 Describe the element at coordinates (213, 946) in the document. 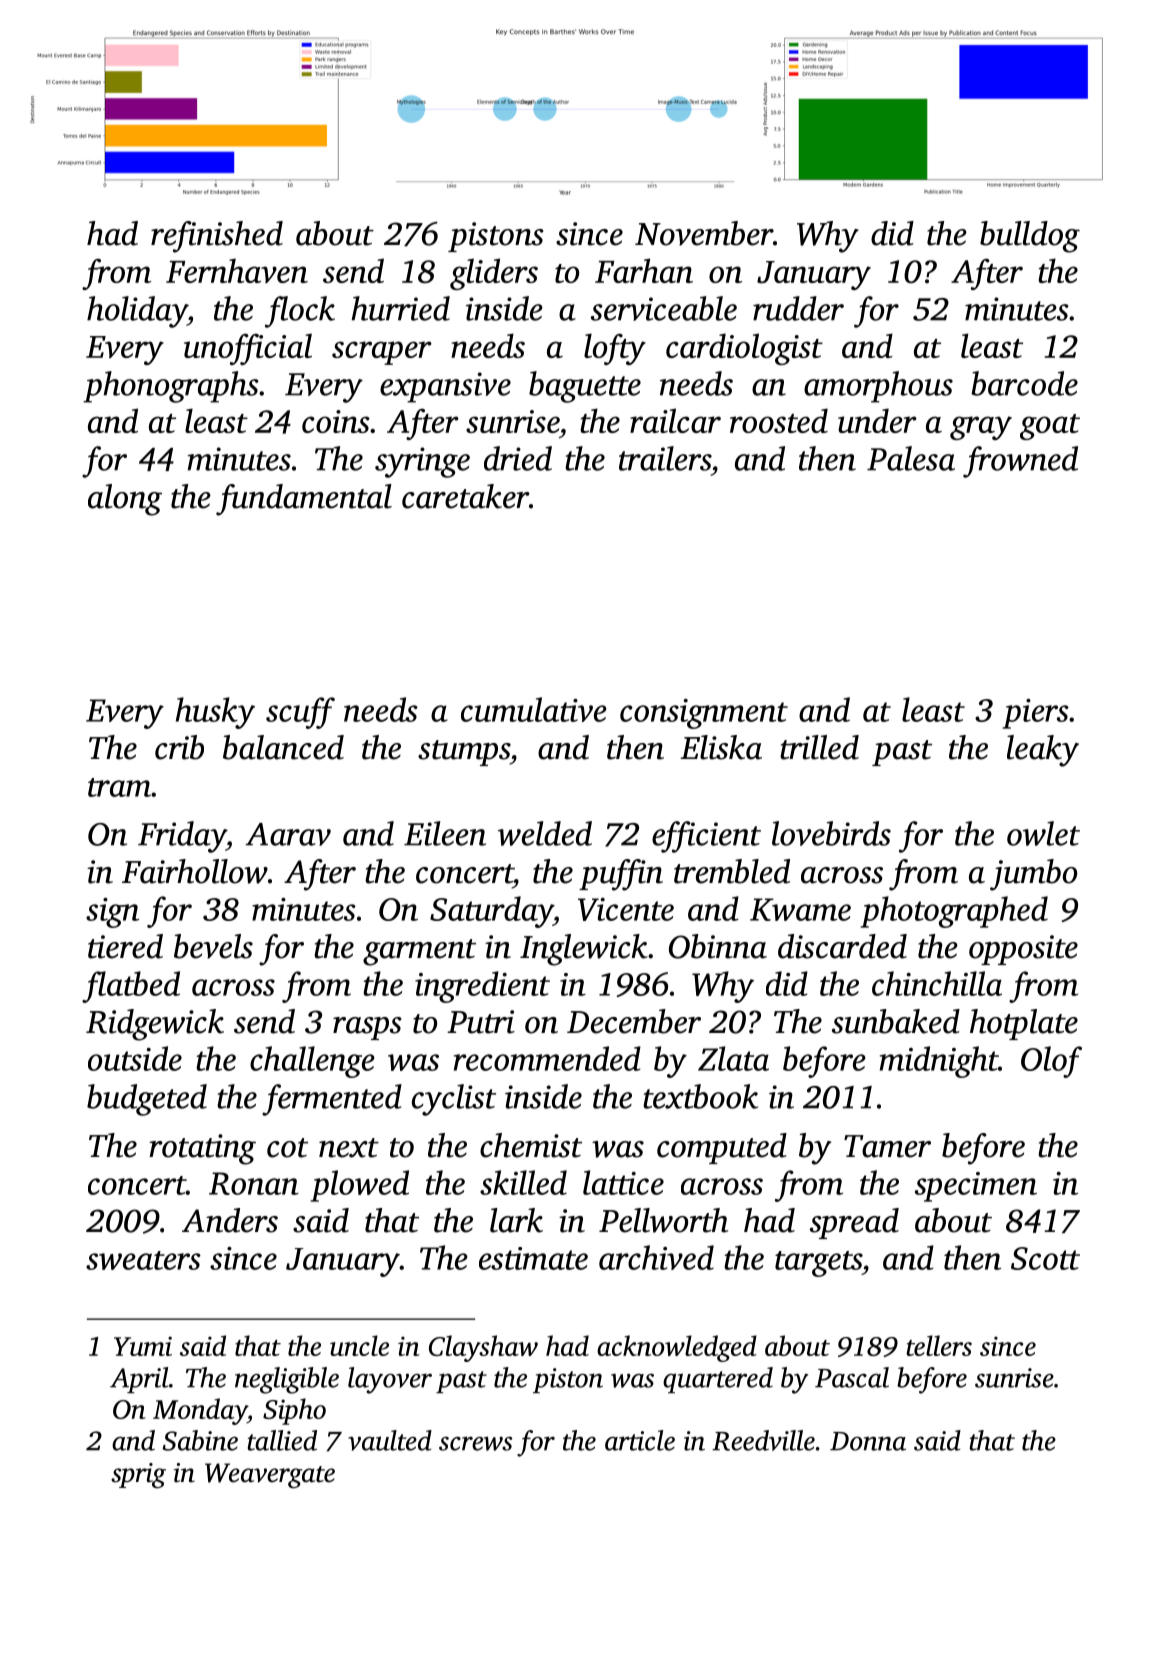

I see `bevels` at that location.
